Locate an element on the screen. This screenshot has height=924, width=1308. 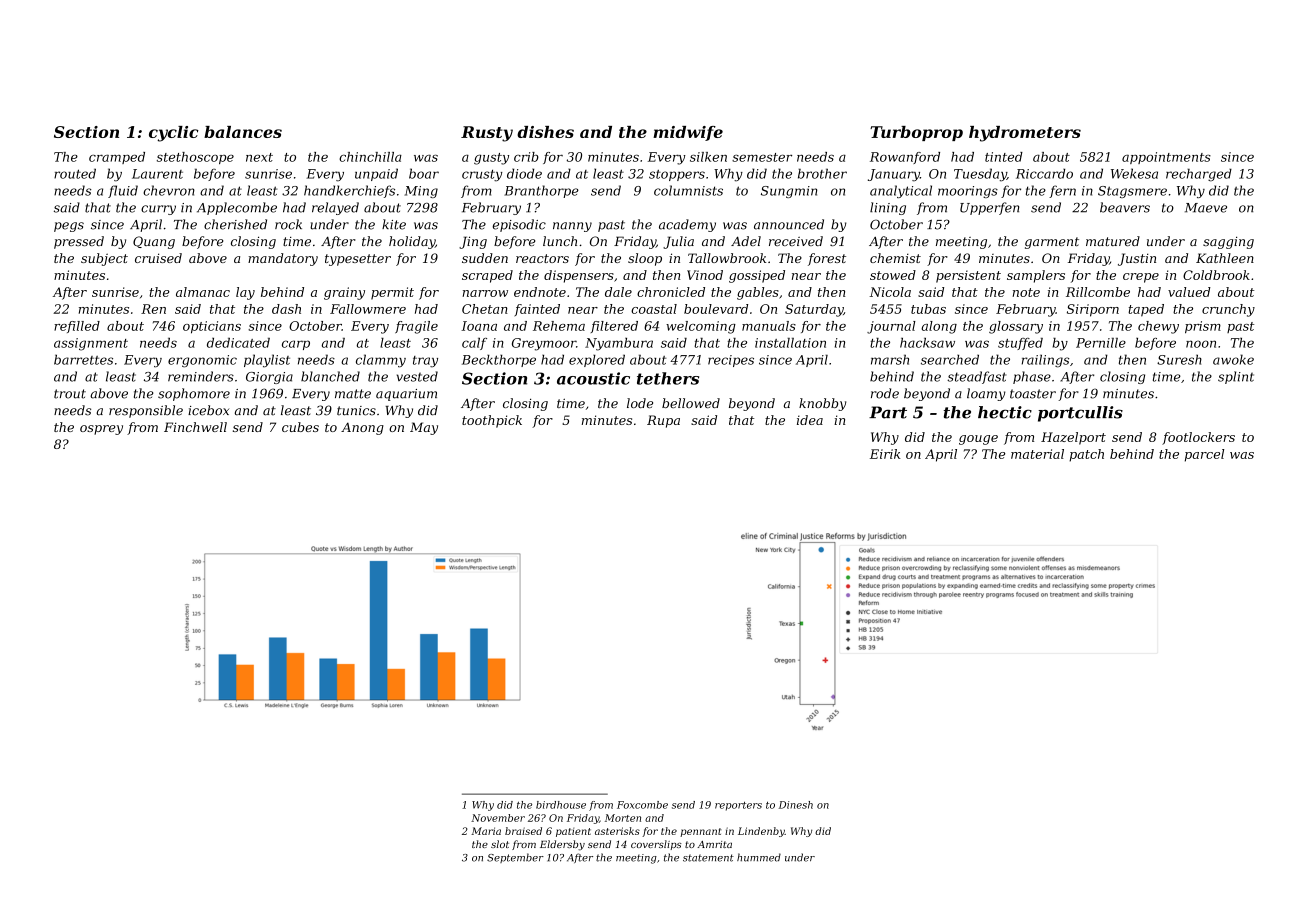
gusty is located at coordinates (491, 159).
